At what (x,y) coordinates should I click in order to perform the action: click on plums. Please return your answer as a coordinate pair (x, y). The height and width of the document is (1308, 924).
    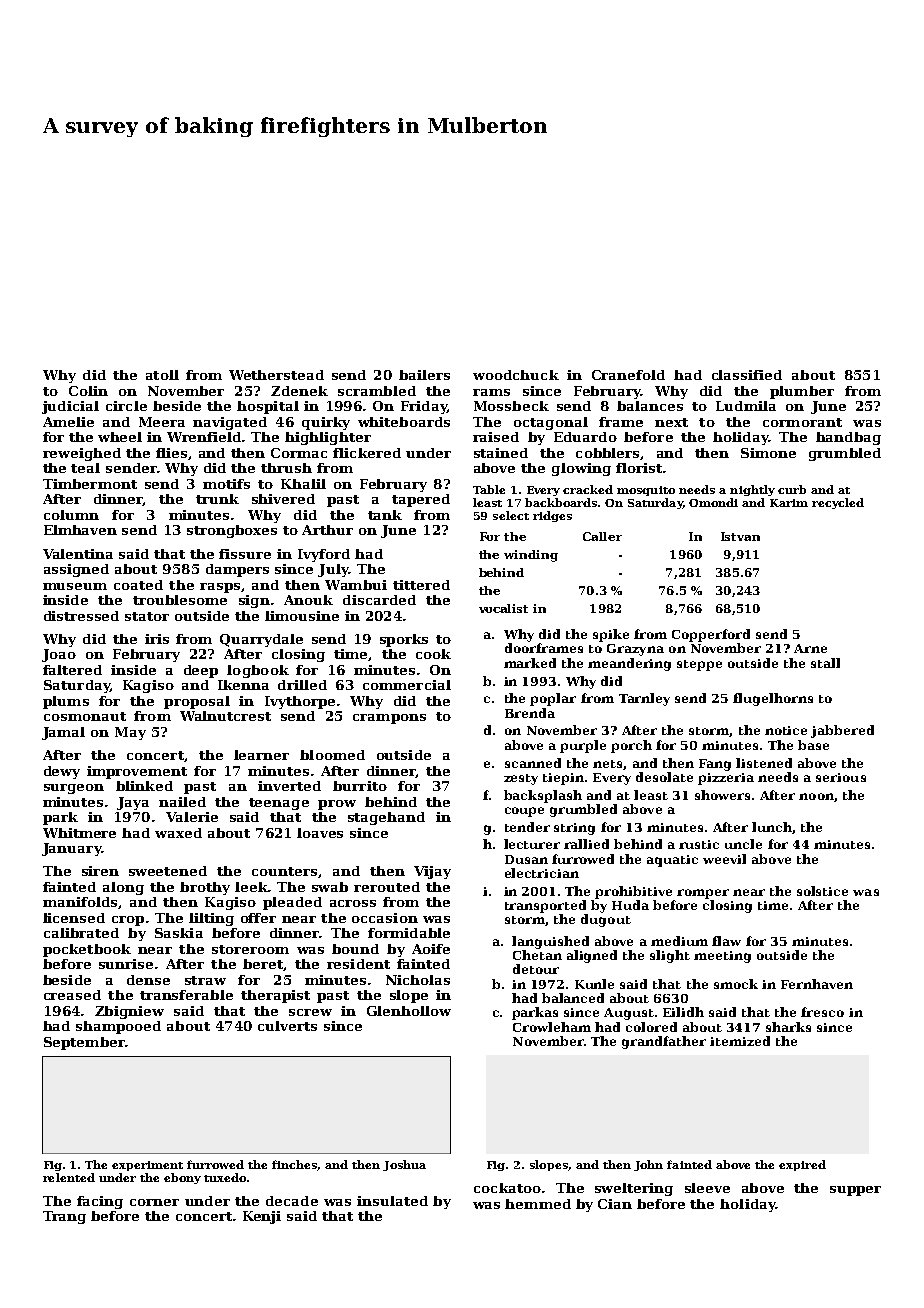
    Looking at the image, I should click on (66, 702).
